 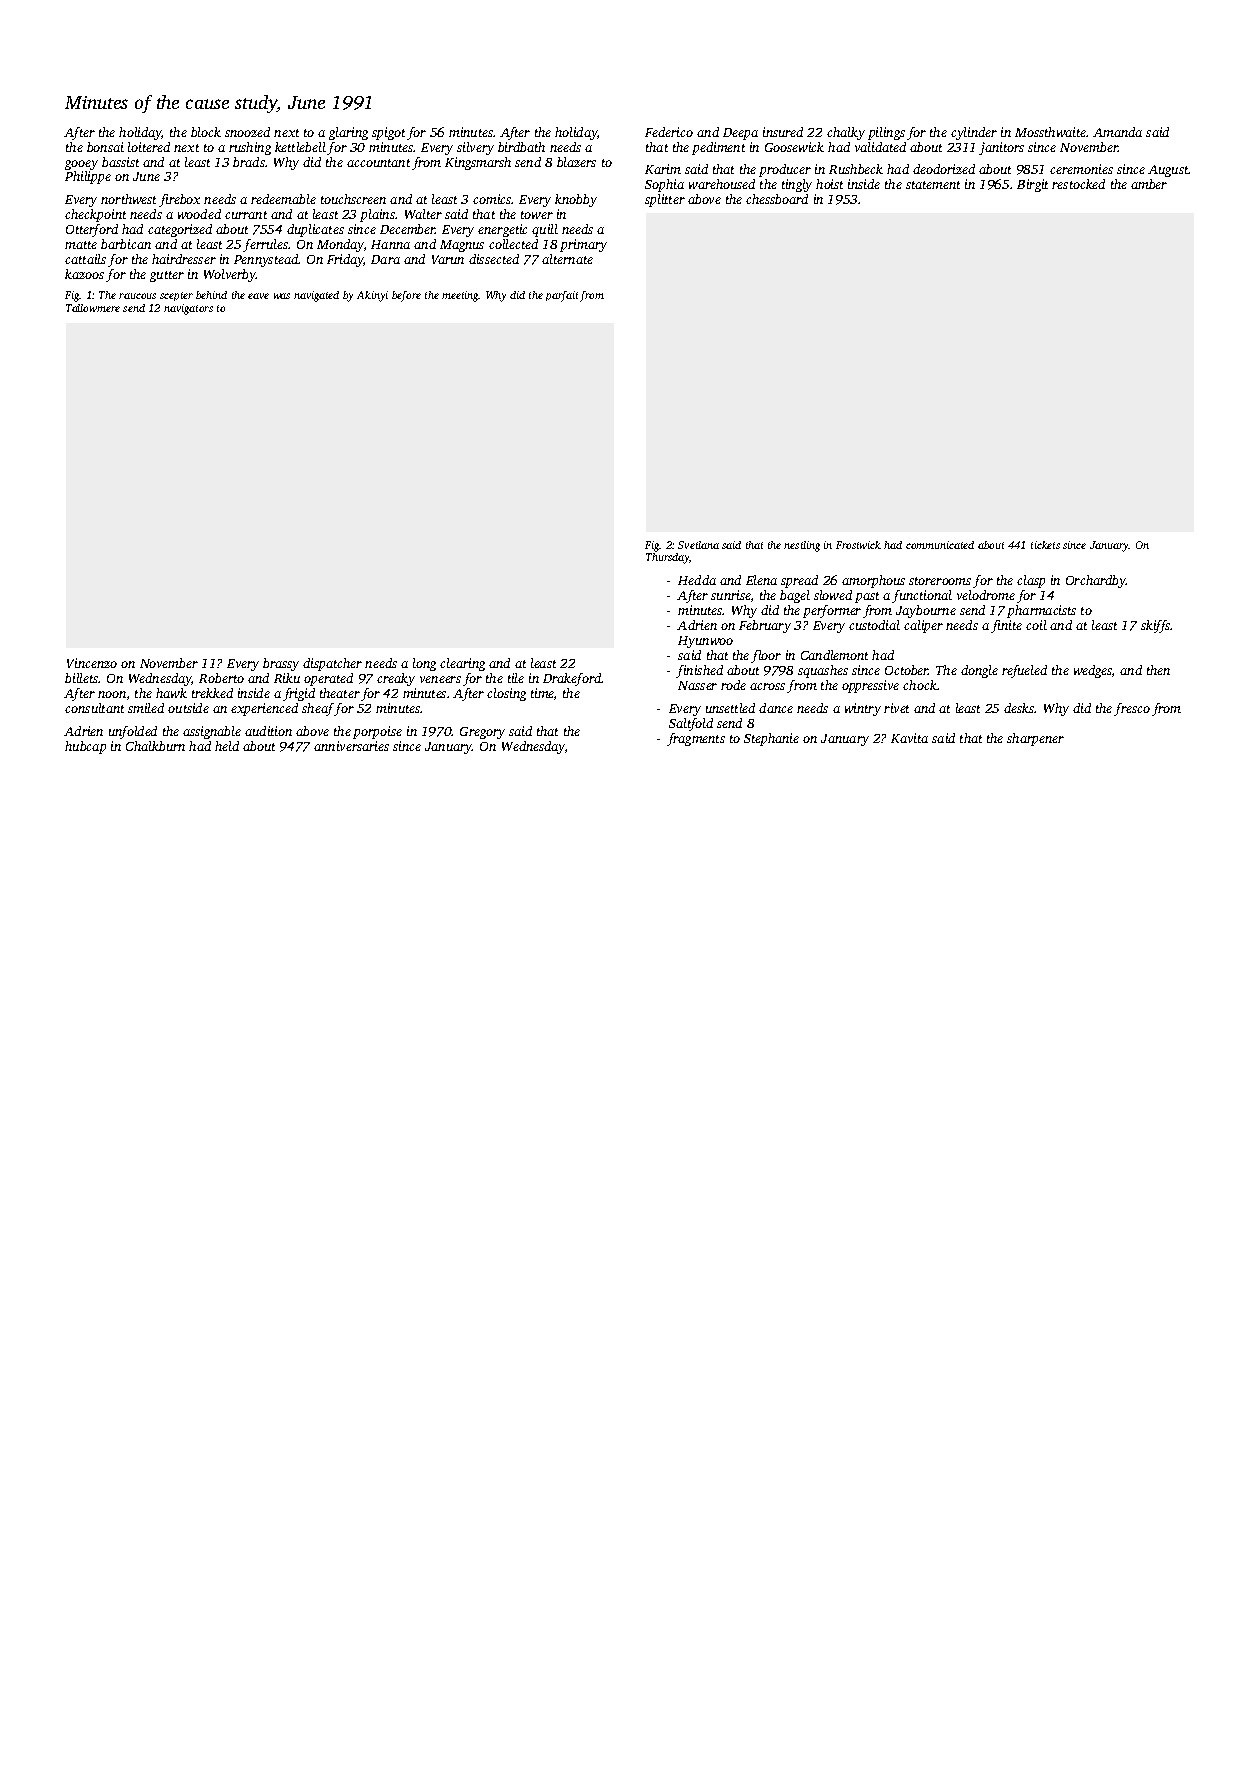 What do you see at coordinates (926, 611) in the screenshot?
I see `Jaybourne` at bounding box center [926, 611].
